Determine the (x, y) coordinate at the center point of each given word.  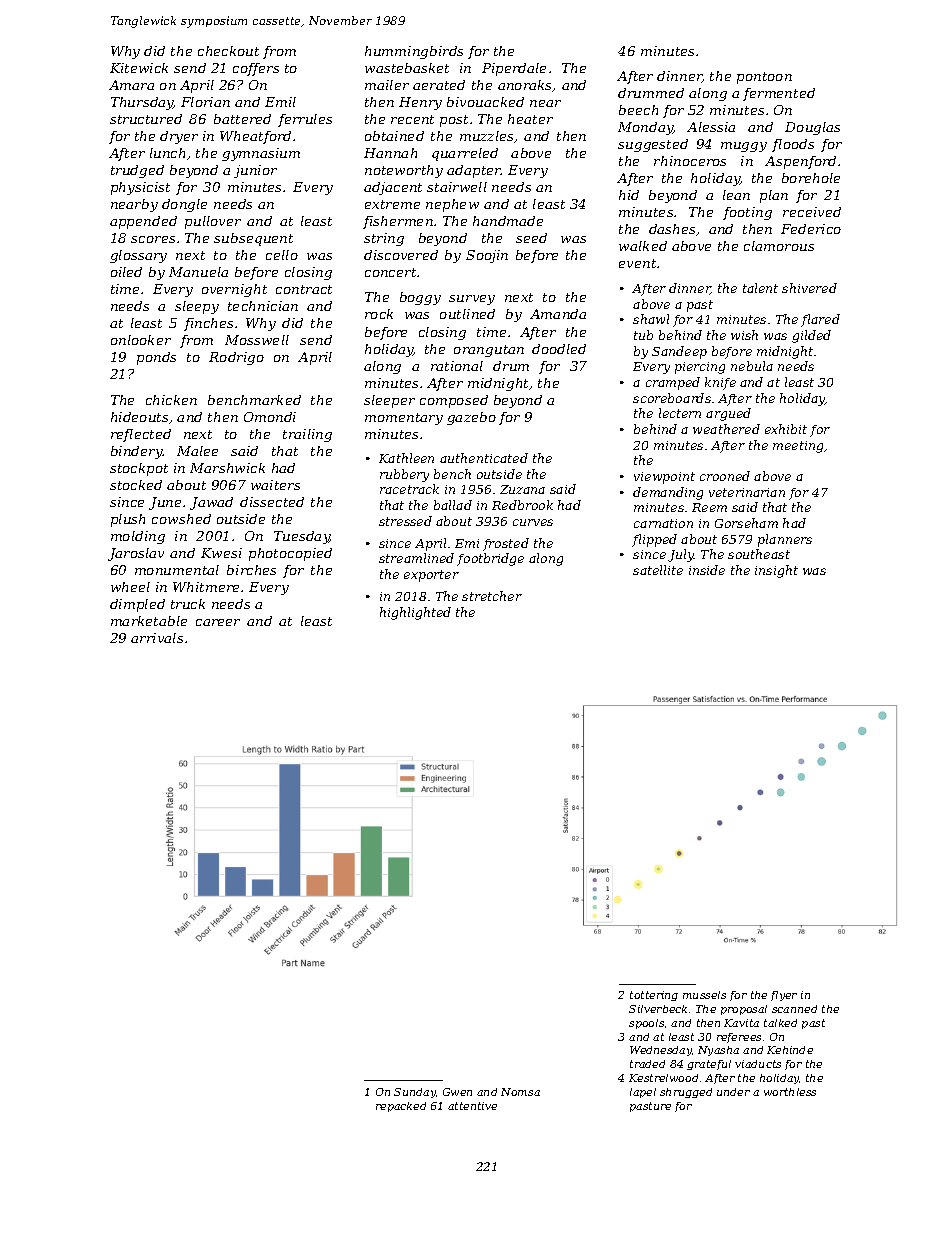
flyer (784, 996)
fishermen (398, 222)
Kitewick (139, 68)
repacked (401, 1107)
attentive (472, 1106)
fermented (779, 94)
